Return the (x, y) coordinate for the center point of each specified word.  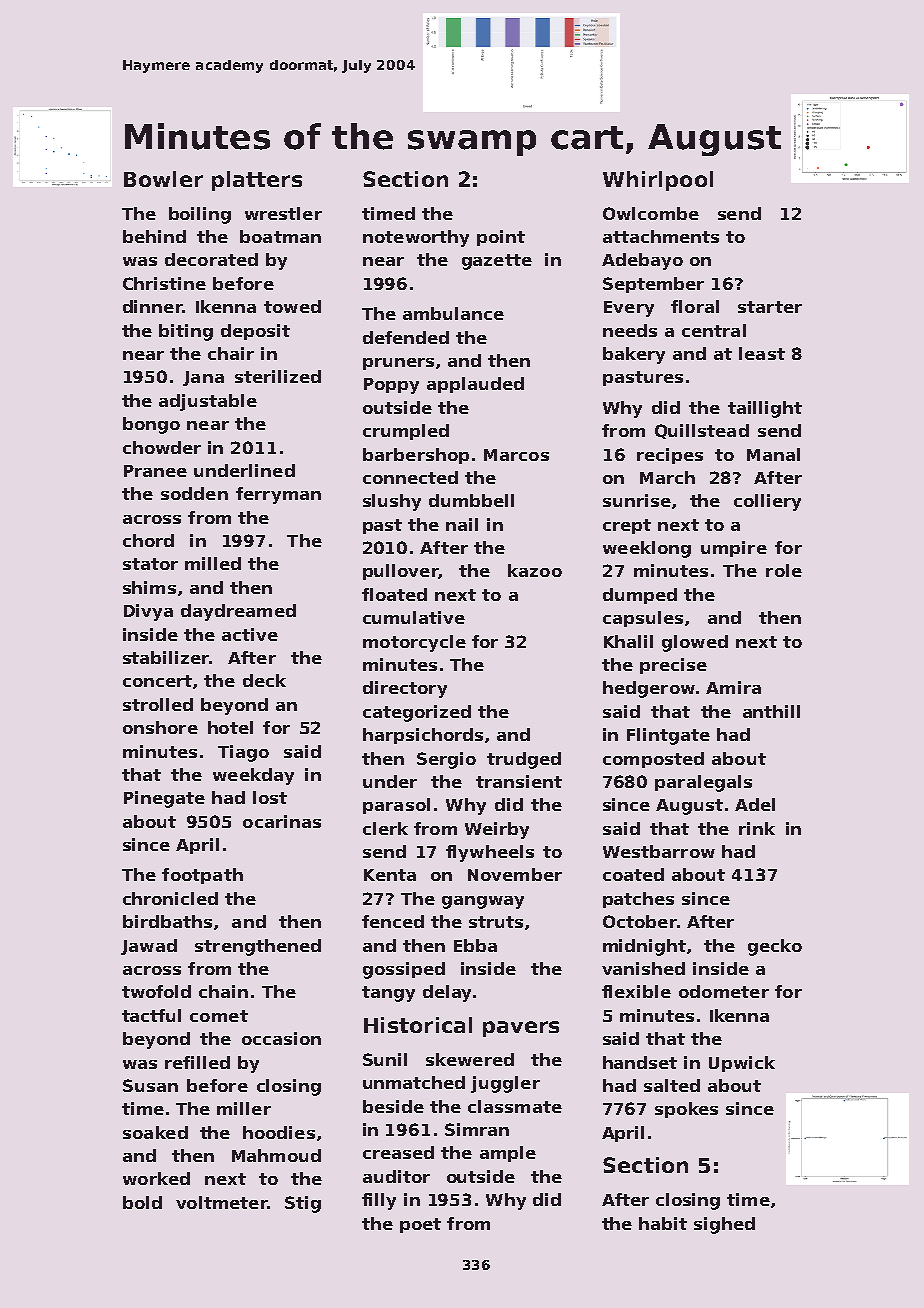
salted (672, 1085)
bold (142, 1202)
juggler (505, 1084)
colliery (767, 502)
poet (420, 1225)
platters (257, 181)
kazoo (535, 570)
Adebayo (642, 261)
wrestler (283, 213)
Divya (148, 612)
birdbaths (167, 921)
